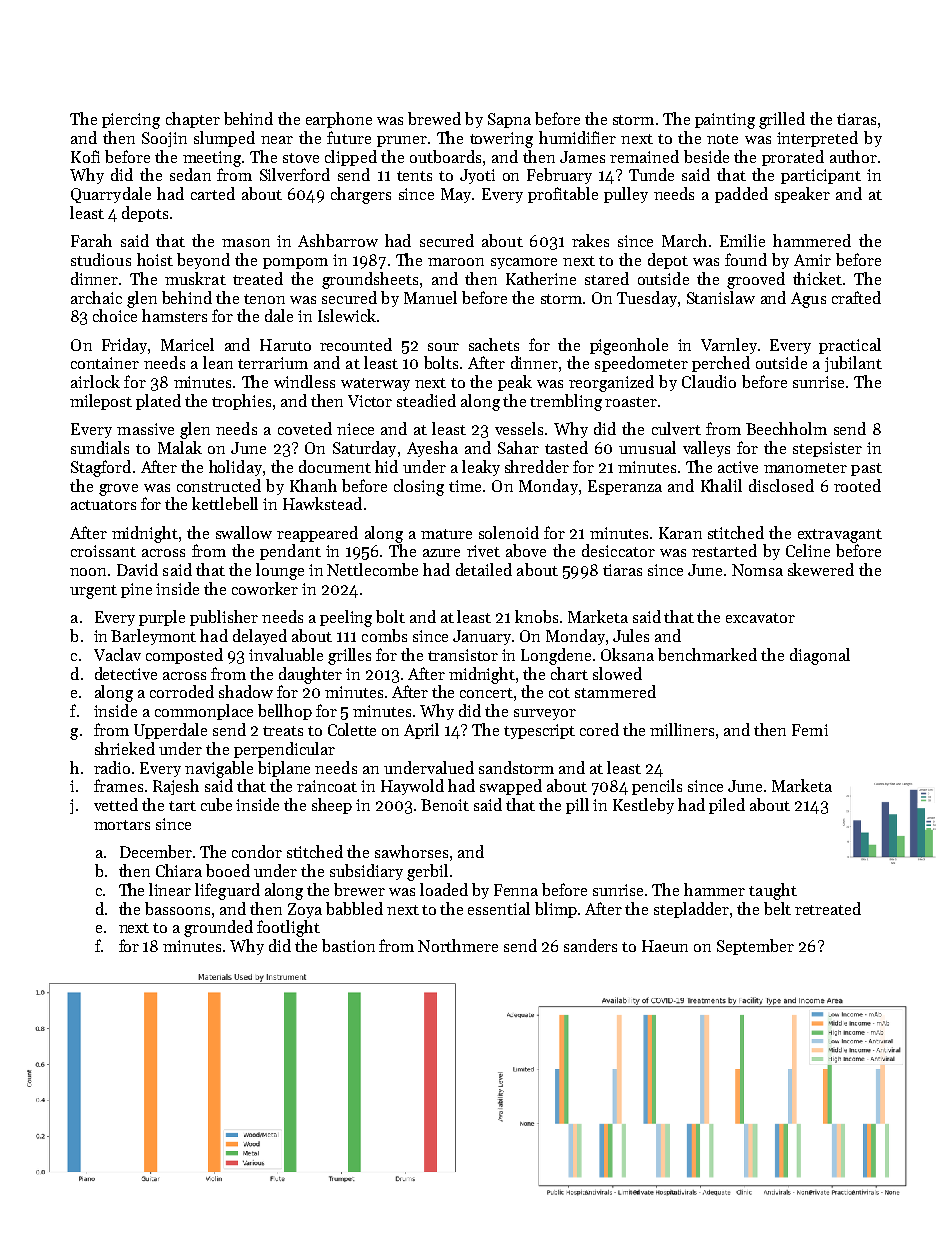 The image size is (952, 1233). I want to click on constructed, so click(219, 485).
